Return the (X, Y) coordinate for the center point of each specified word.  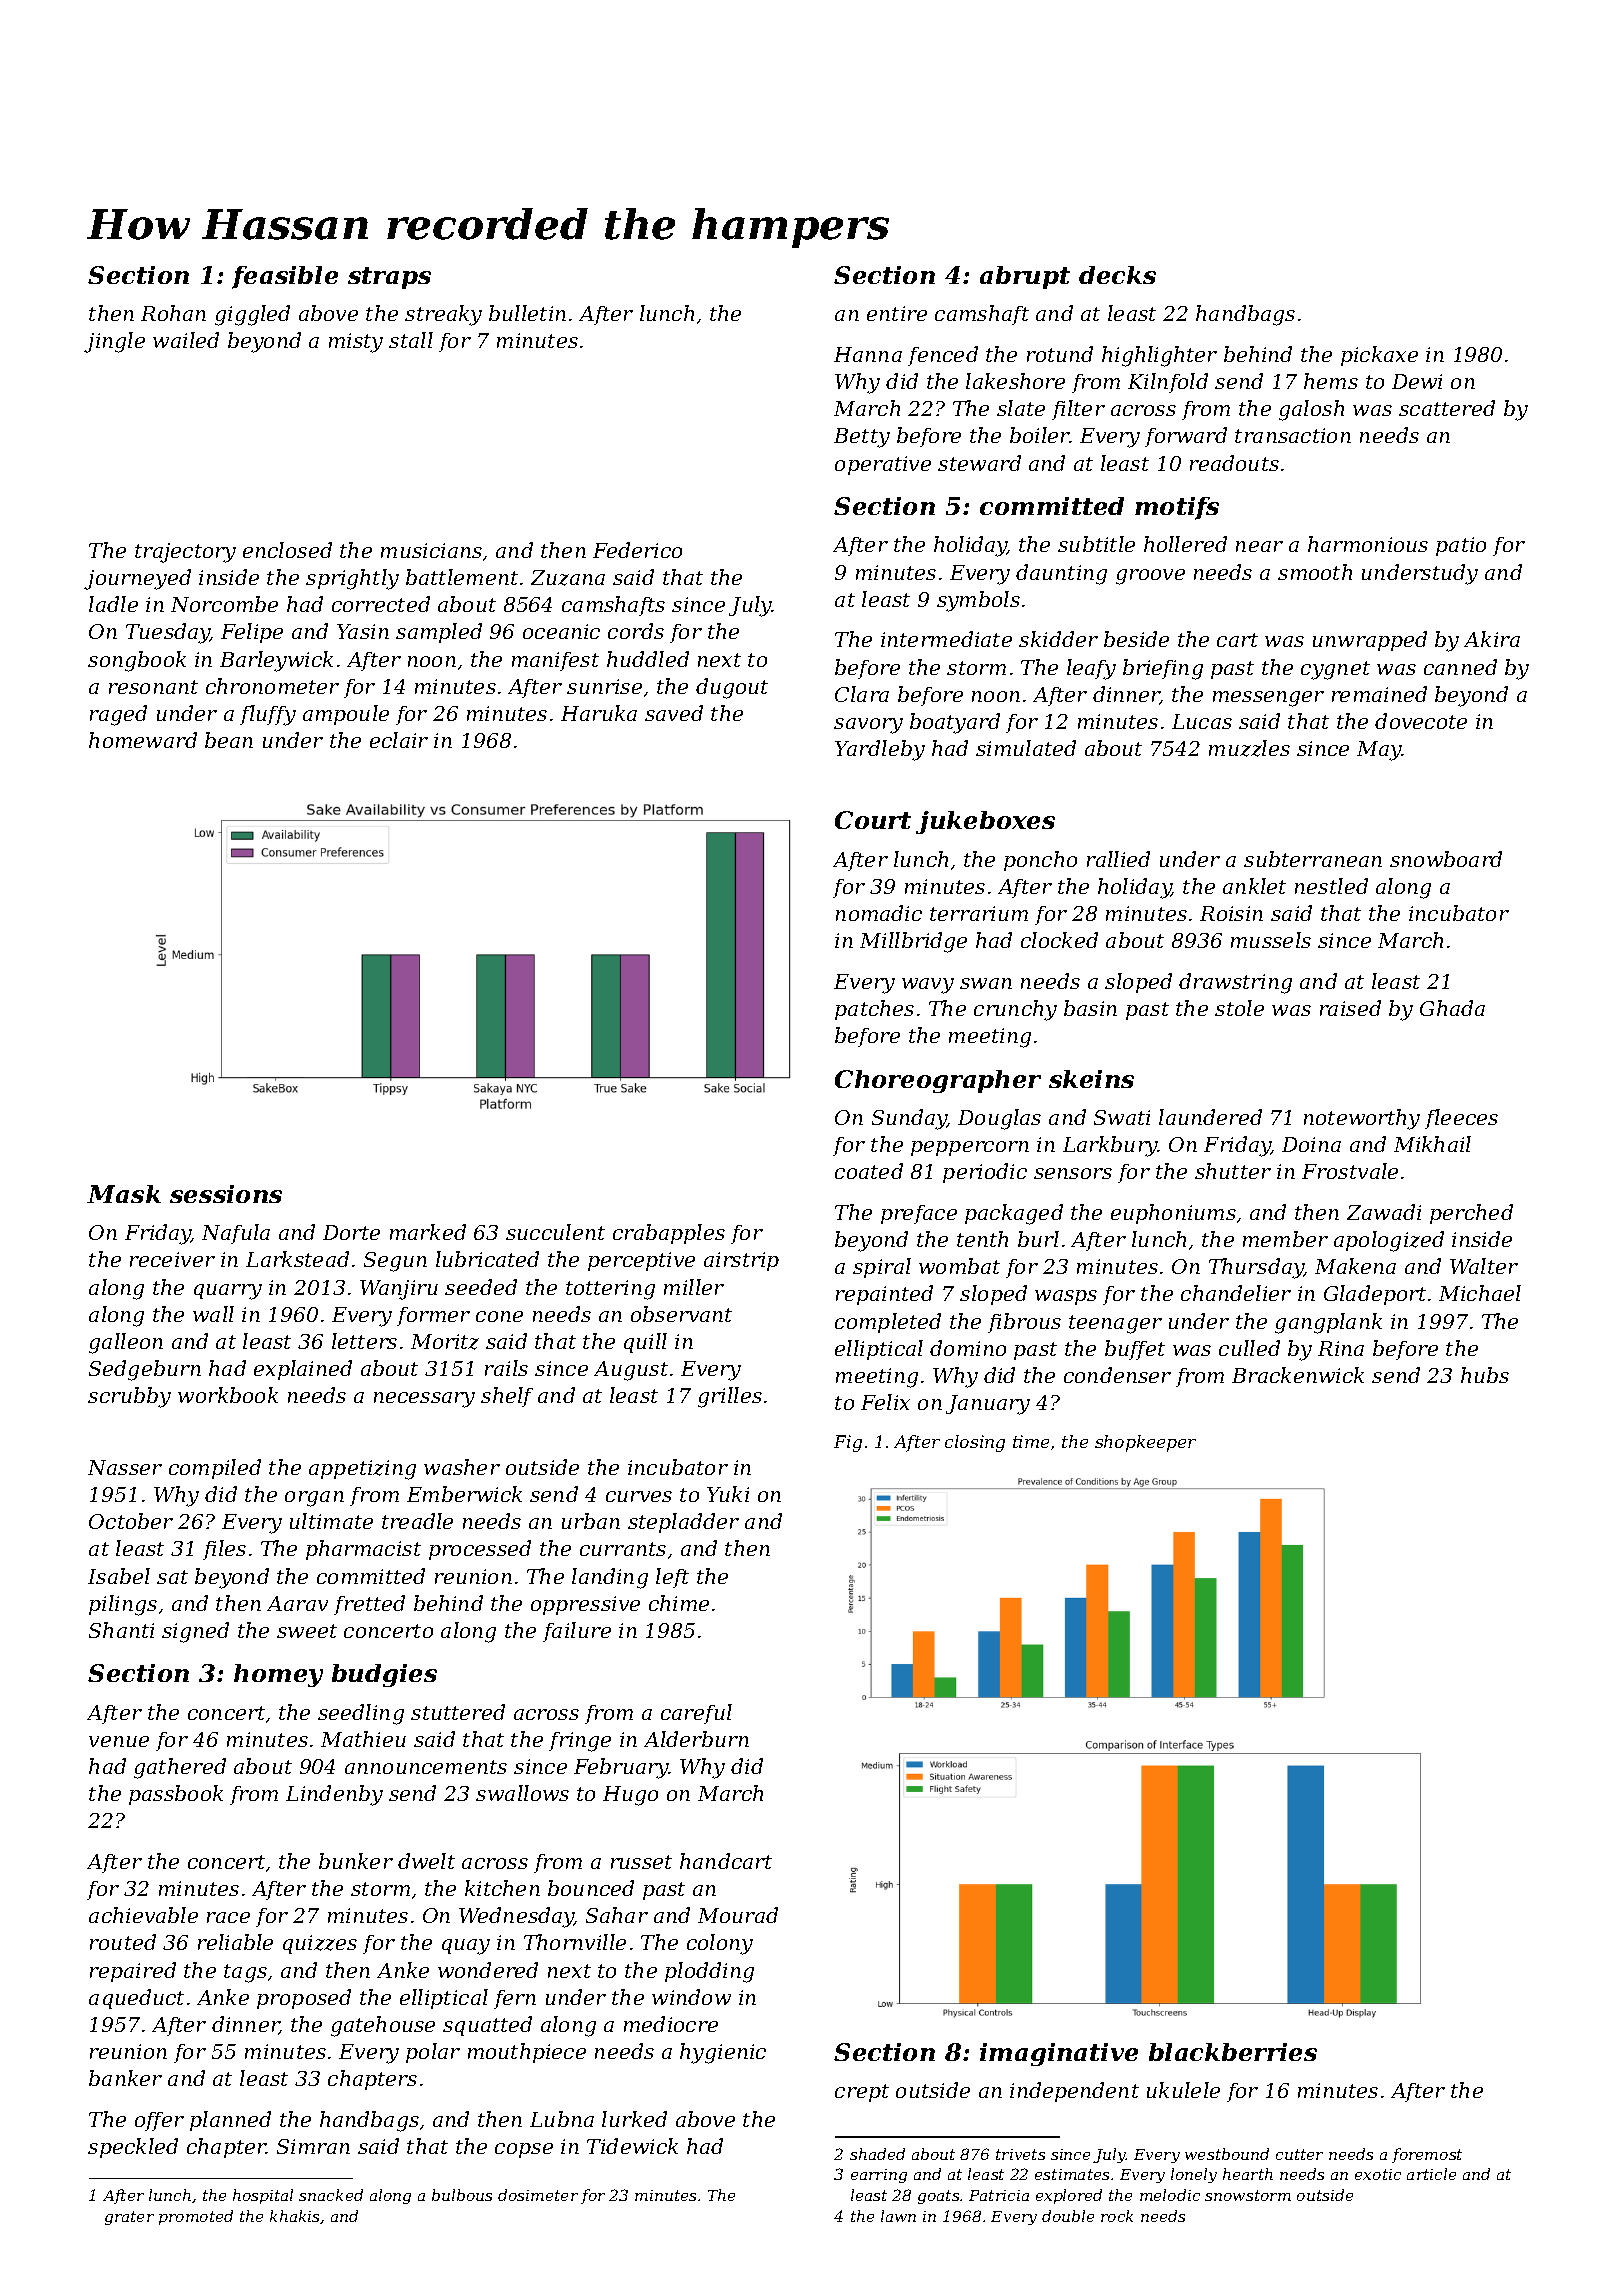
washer (462, 1467)
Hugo (630, 1796)
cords (636, 631)
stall (411, 340)
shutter (1233, 1171)
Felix (885, 1402)
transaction (1293, 435)
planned (230, 2121)
